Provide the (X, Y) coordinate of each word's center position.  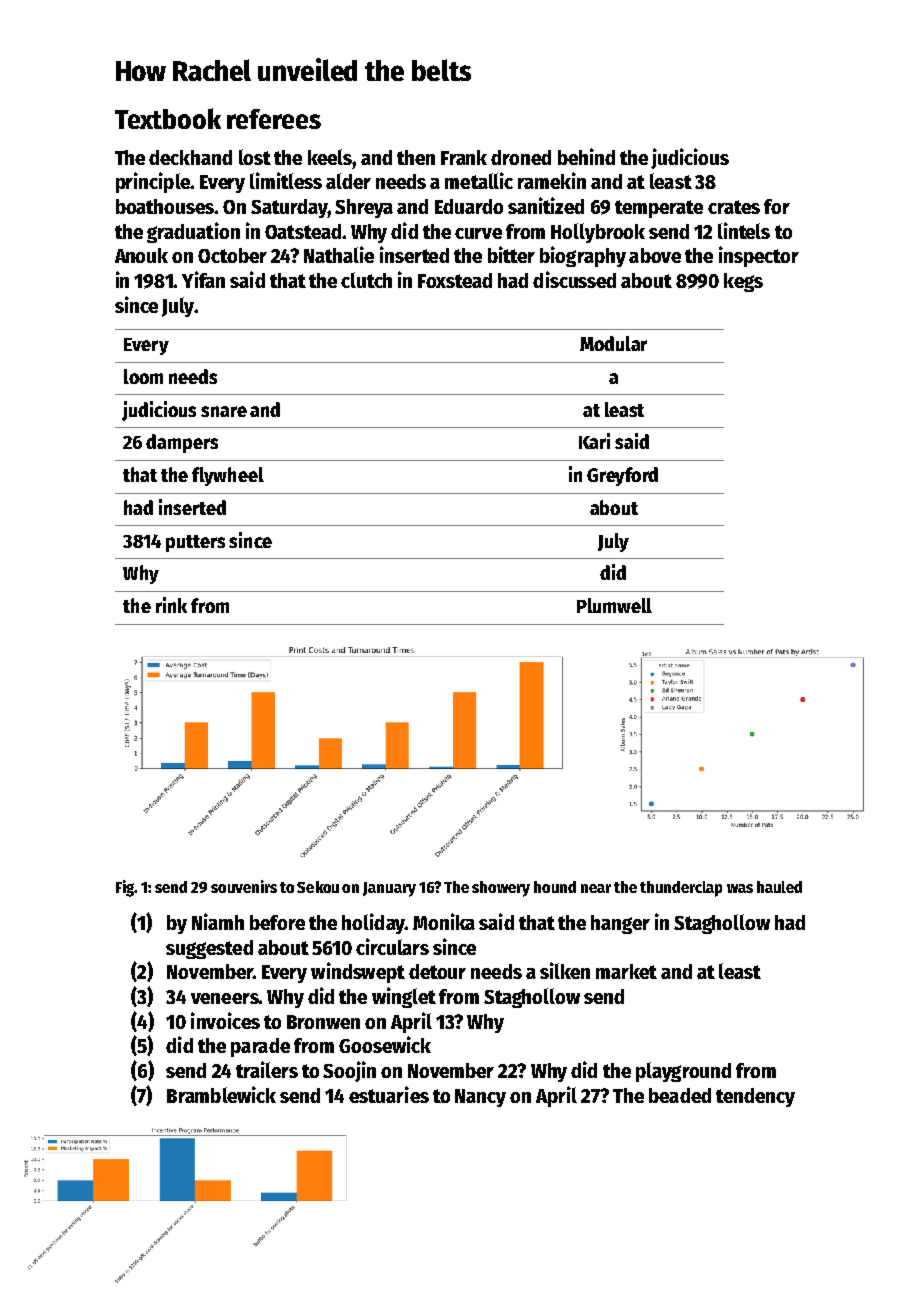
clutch (366, 280)
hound (555, 887)
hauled (779, 887)
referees (274, 119)
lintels (744, 230)
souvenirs (244, 886)
